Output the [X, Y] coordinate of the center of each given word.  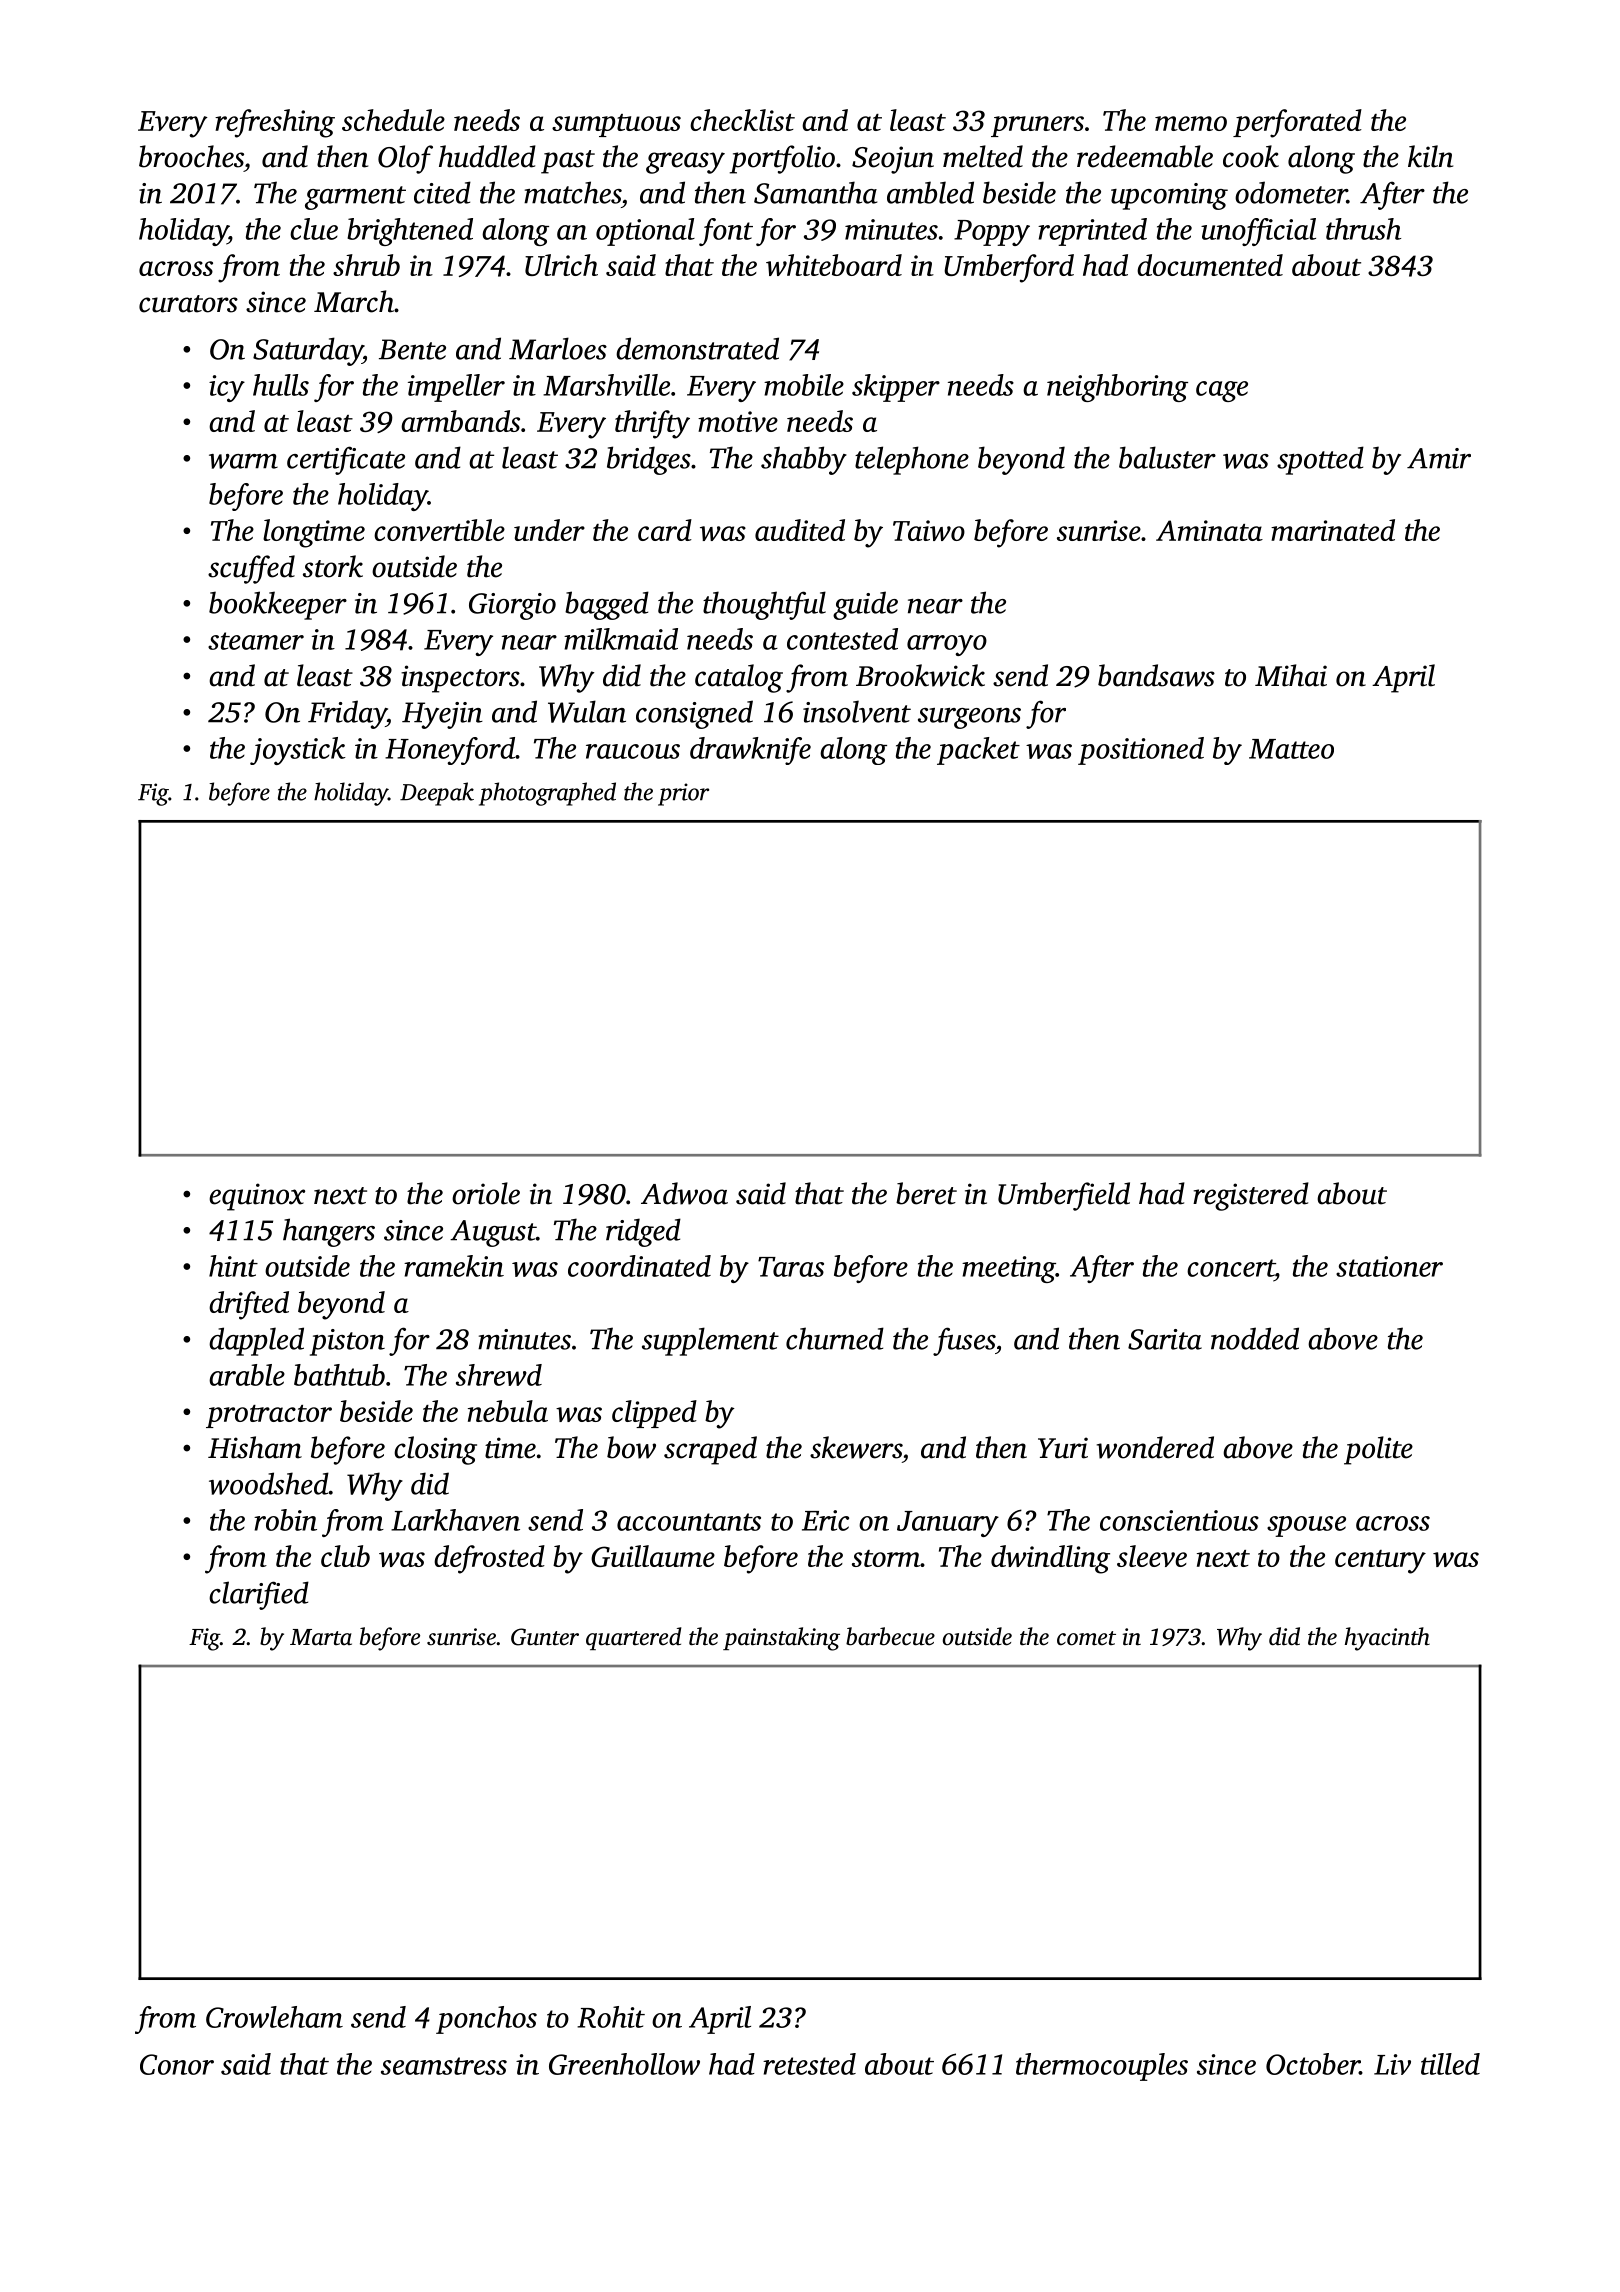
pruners [1037, 126]
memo [1191, 123]
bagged [607, 605]
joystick [298, 751]
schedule [393, 120]
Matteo [1291, 749]
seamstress [444, 2066]
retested [809, 2064]
